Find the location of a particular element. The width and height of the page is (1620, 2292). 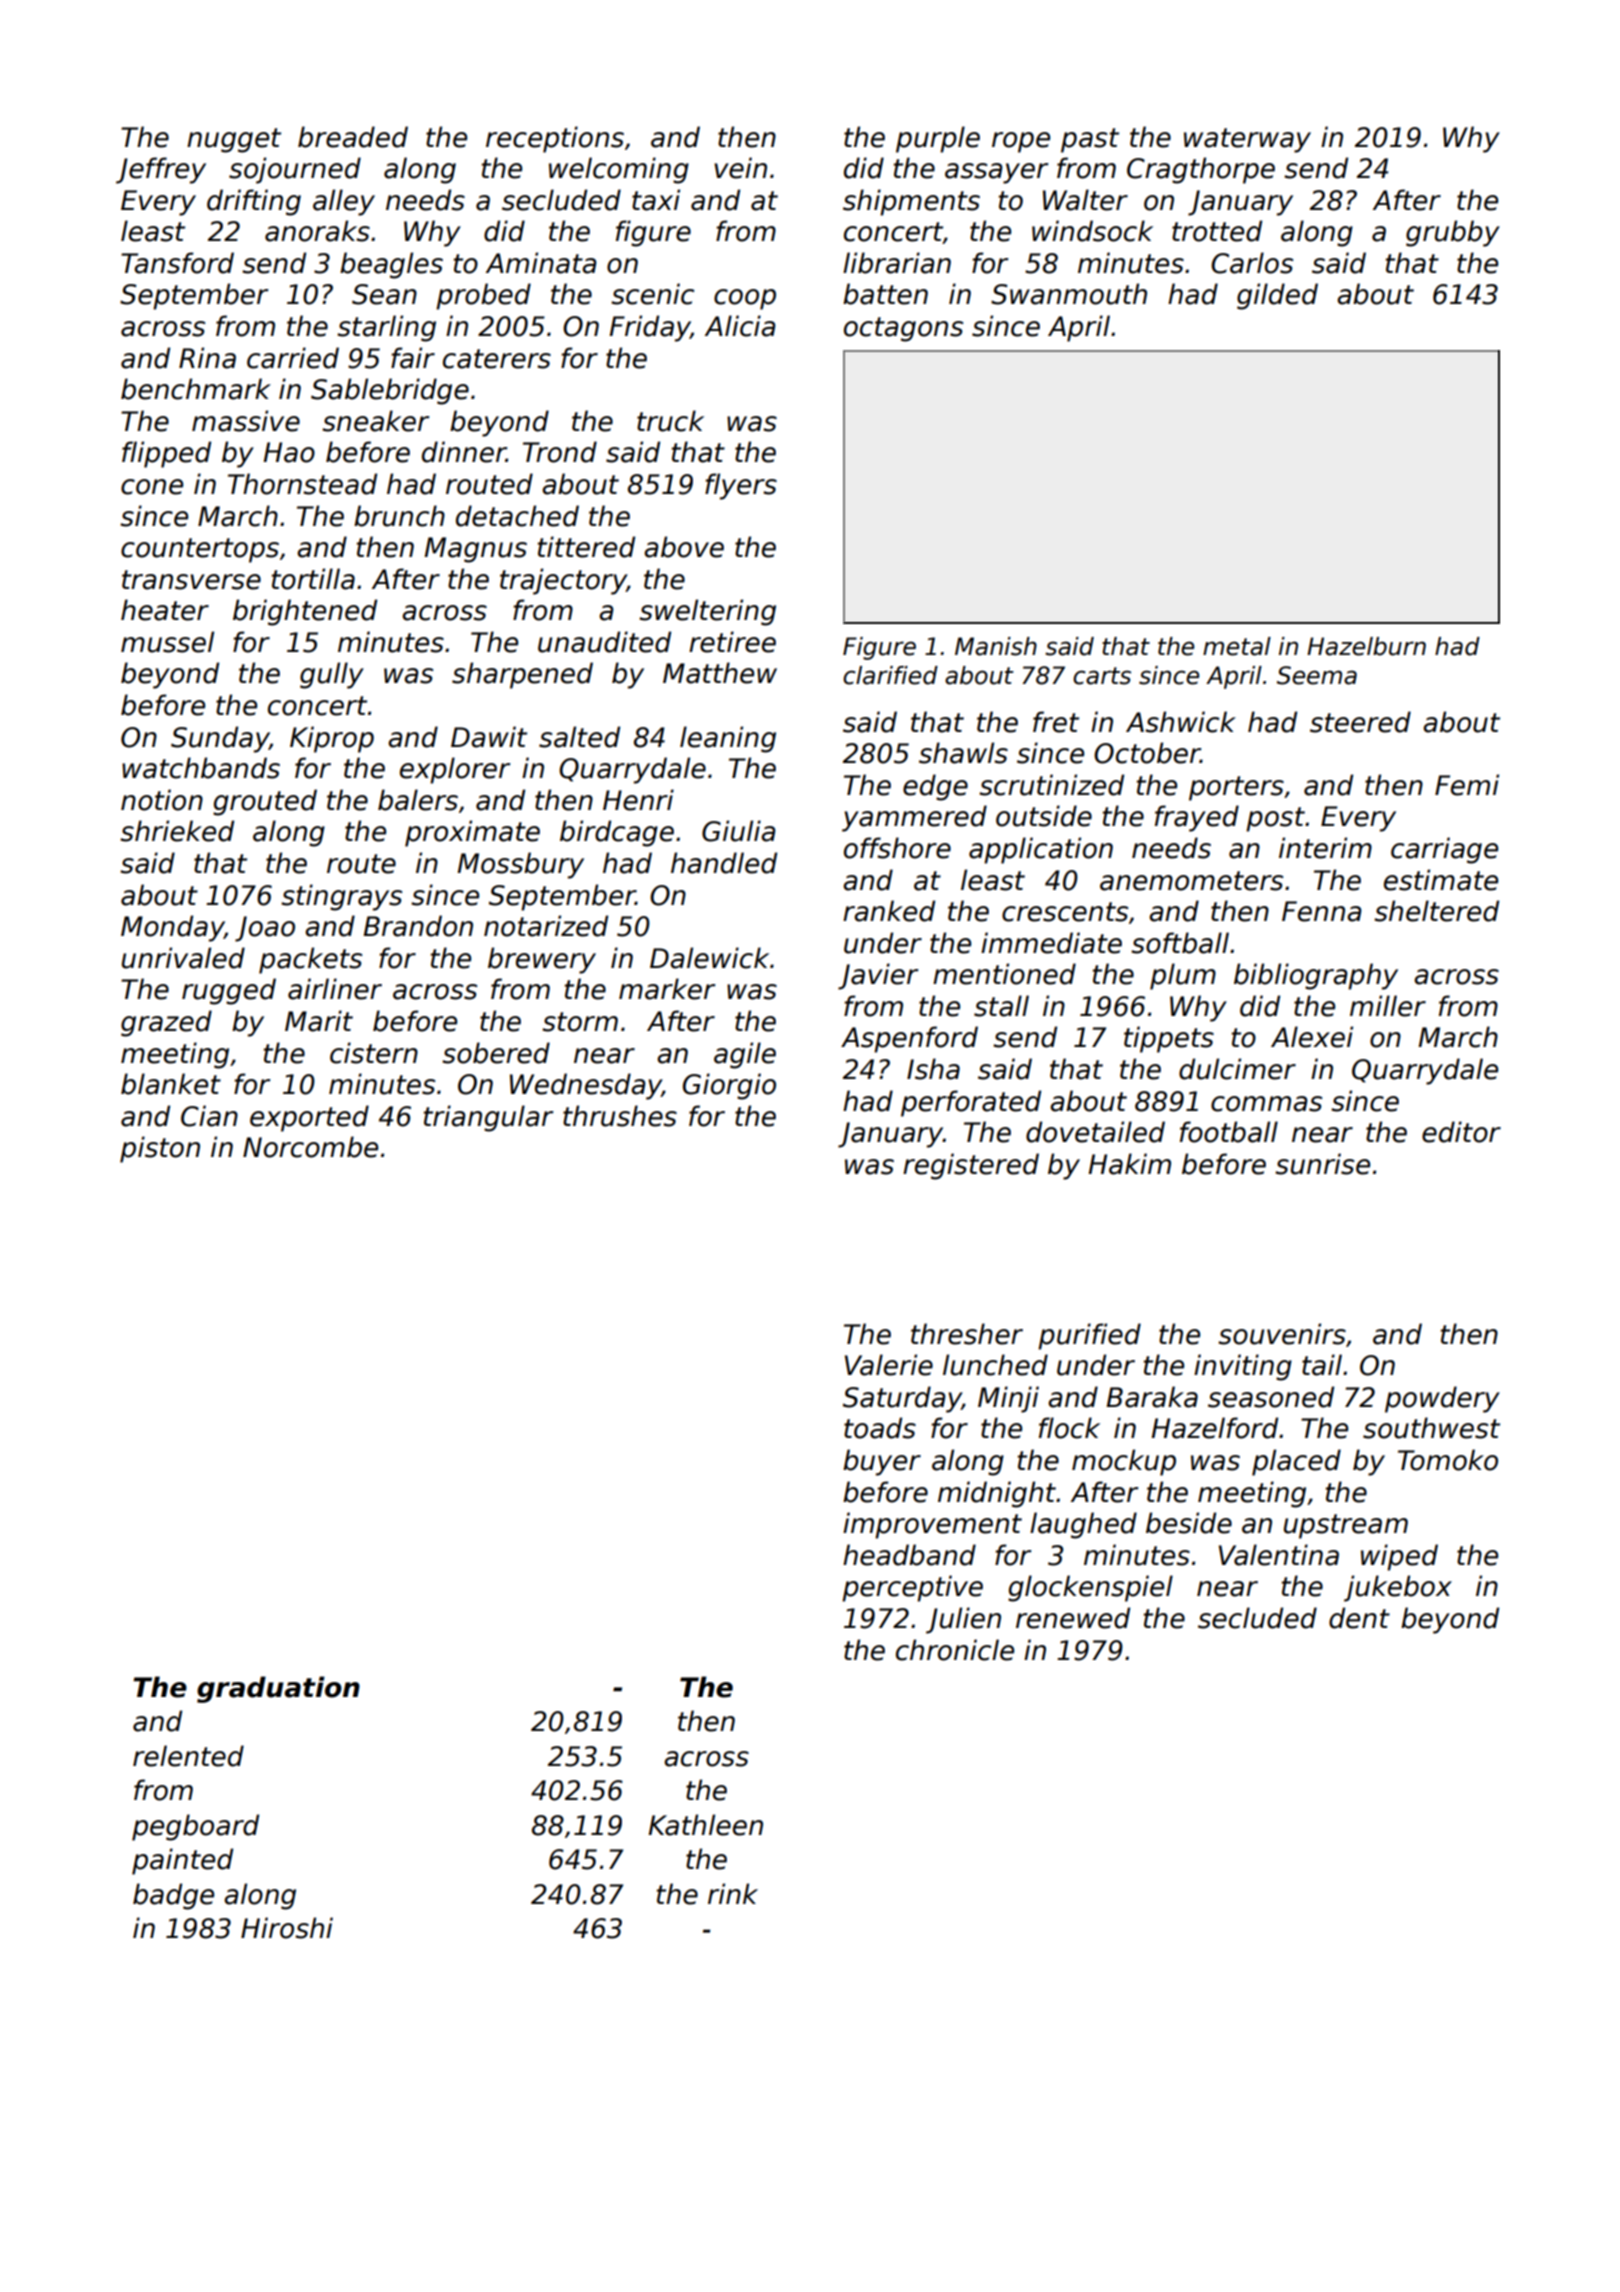

Jeffrey is located at coordinates (161, 170).
